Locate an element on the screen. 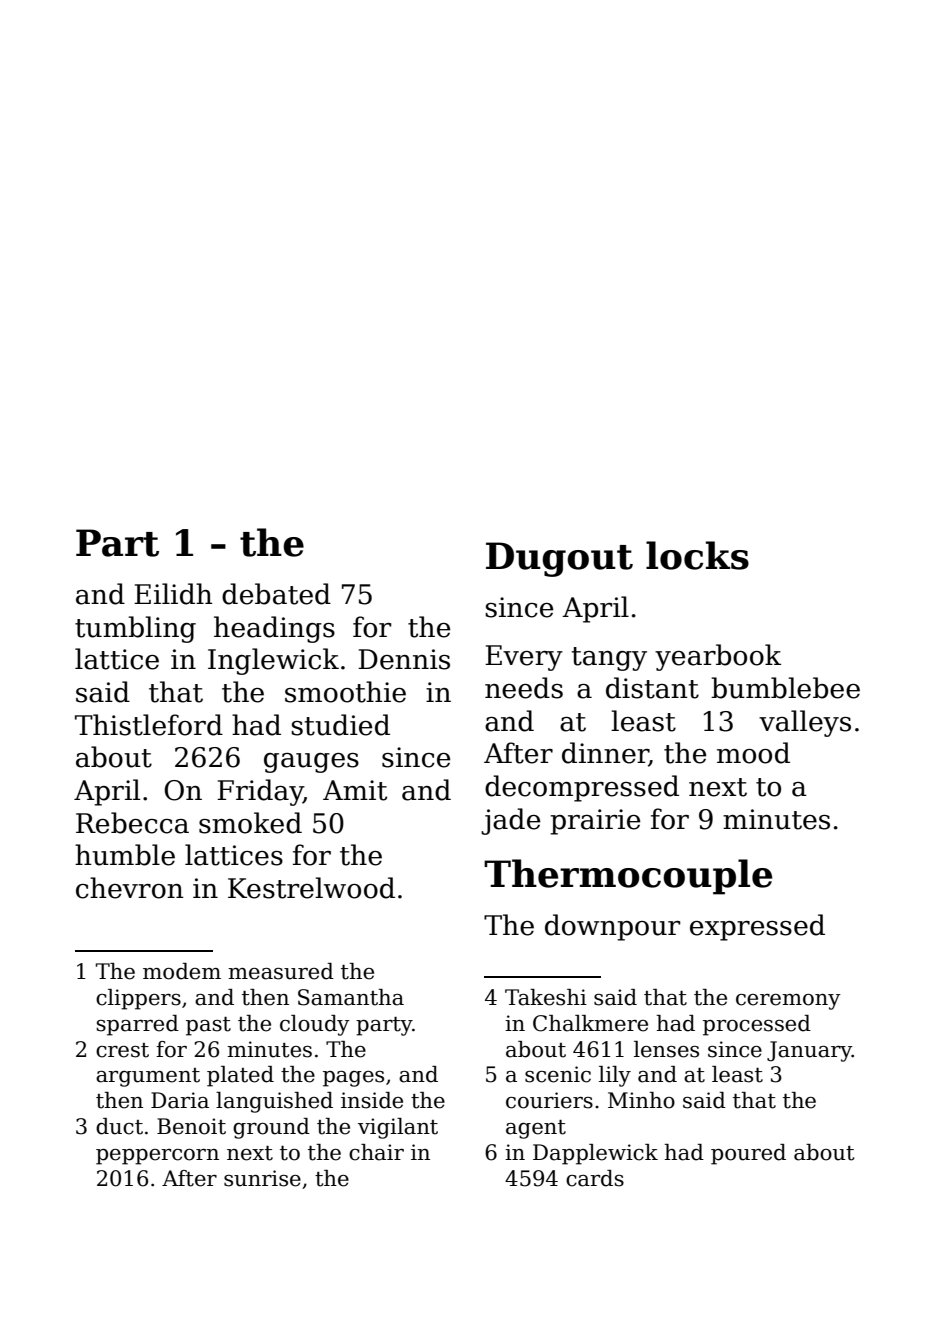 Image resolution: width=936 pixels, height=1328 pixels. locks is located at coordinates (697, 555).
